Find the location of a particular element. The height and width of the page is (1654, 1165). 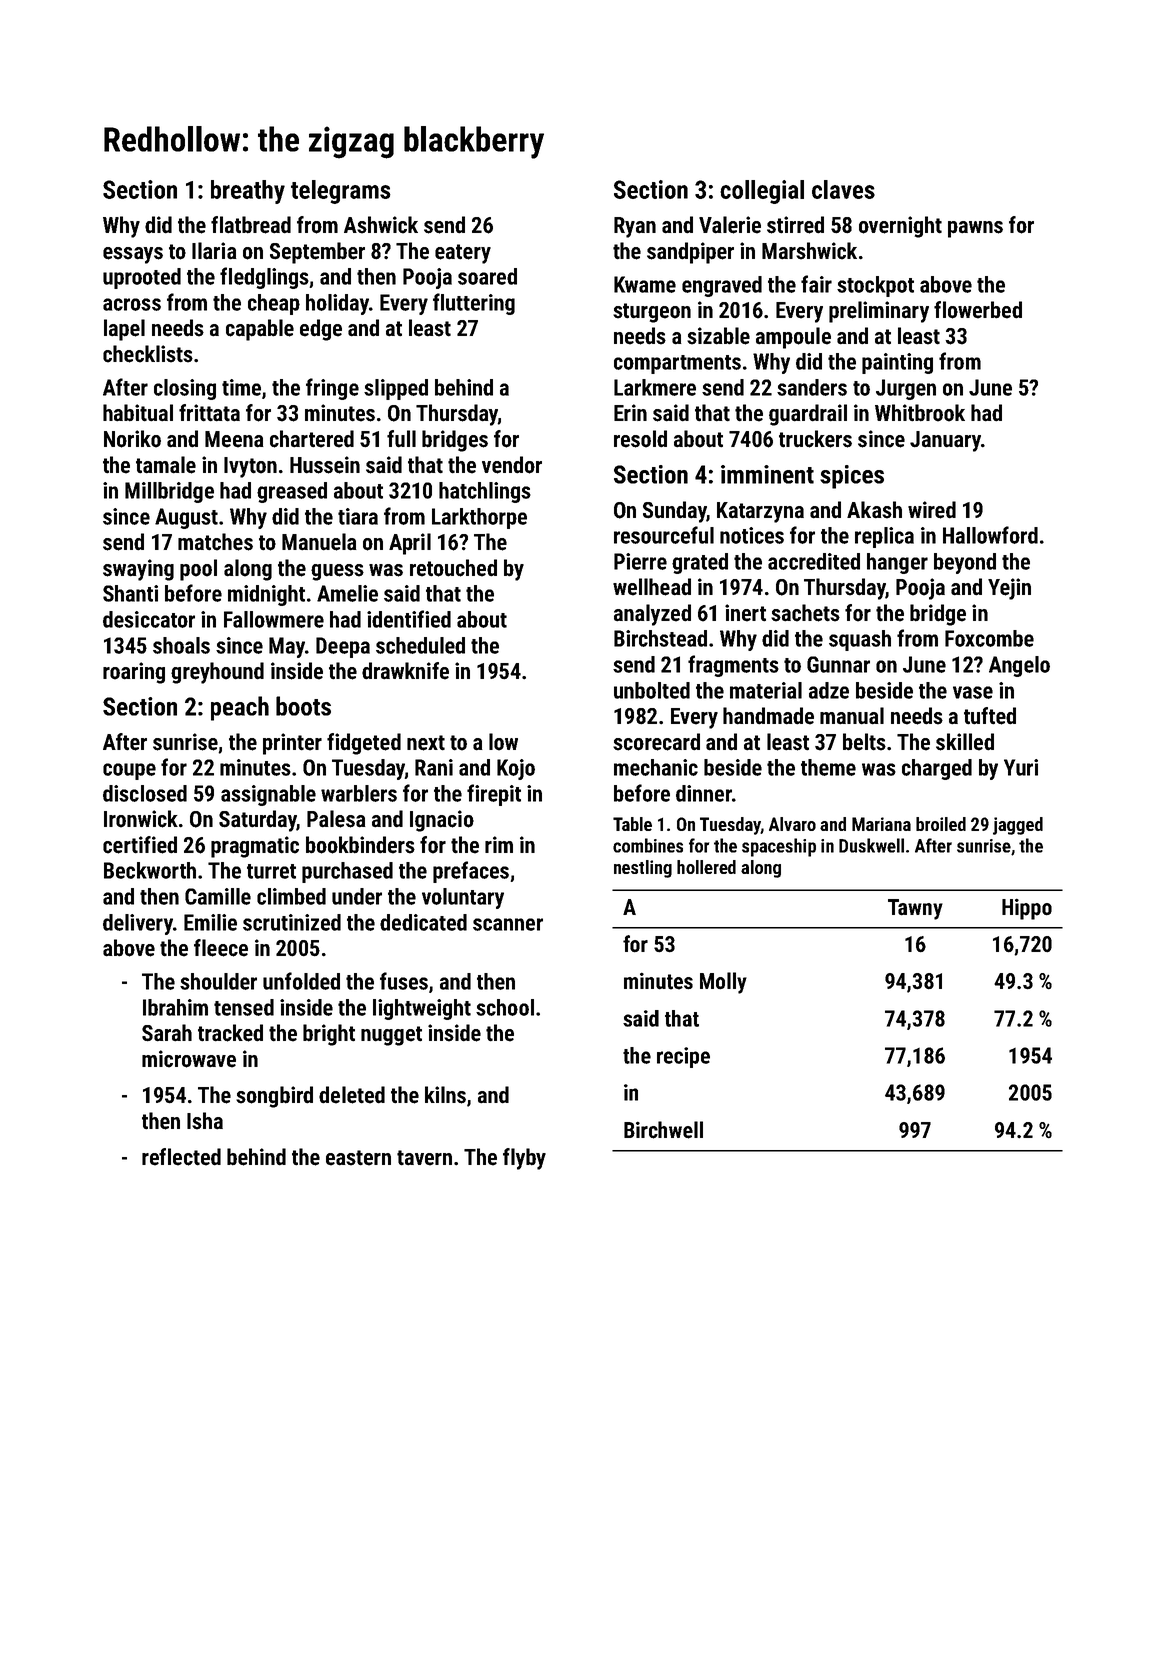

breathy is located at coordinates (248, 192).
